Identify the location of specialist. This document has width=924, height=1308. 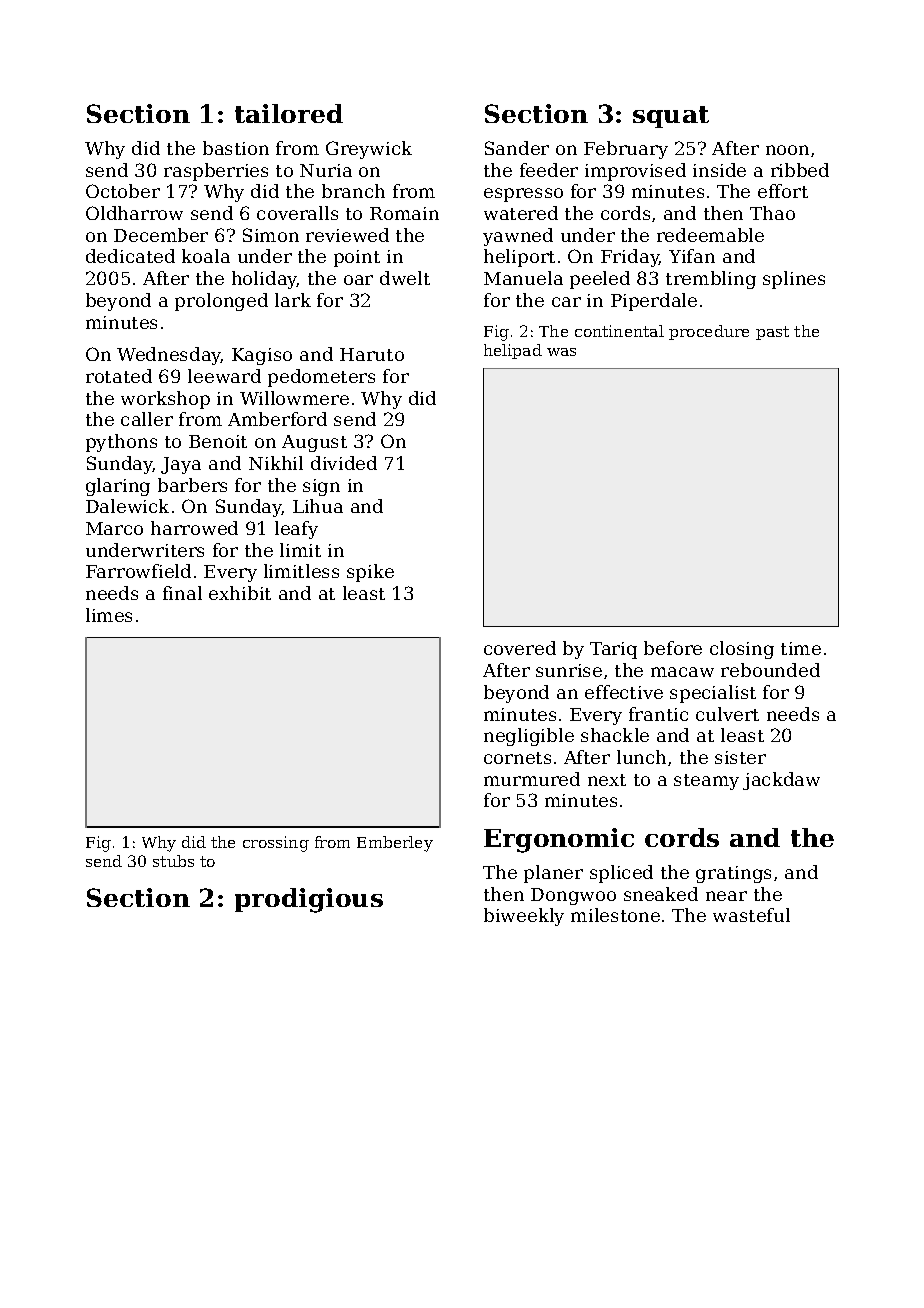
(713, 694).
